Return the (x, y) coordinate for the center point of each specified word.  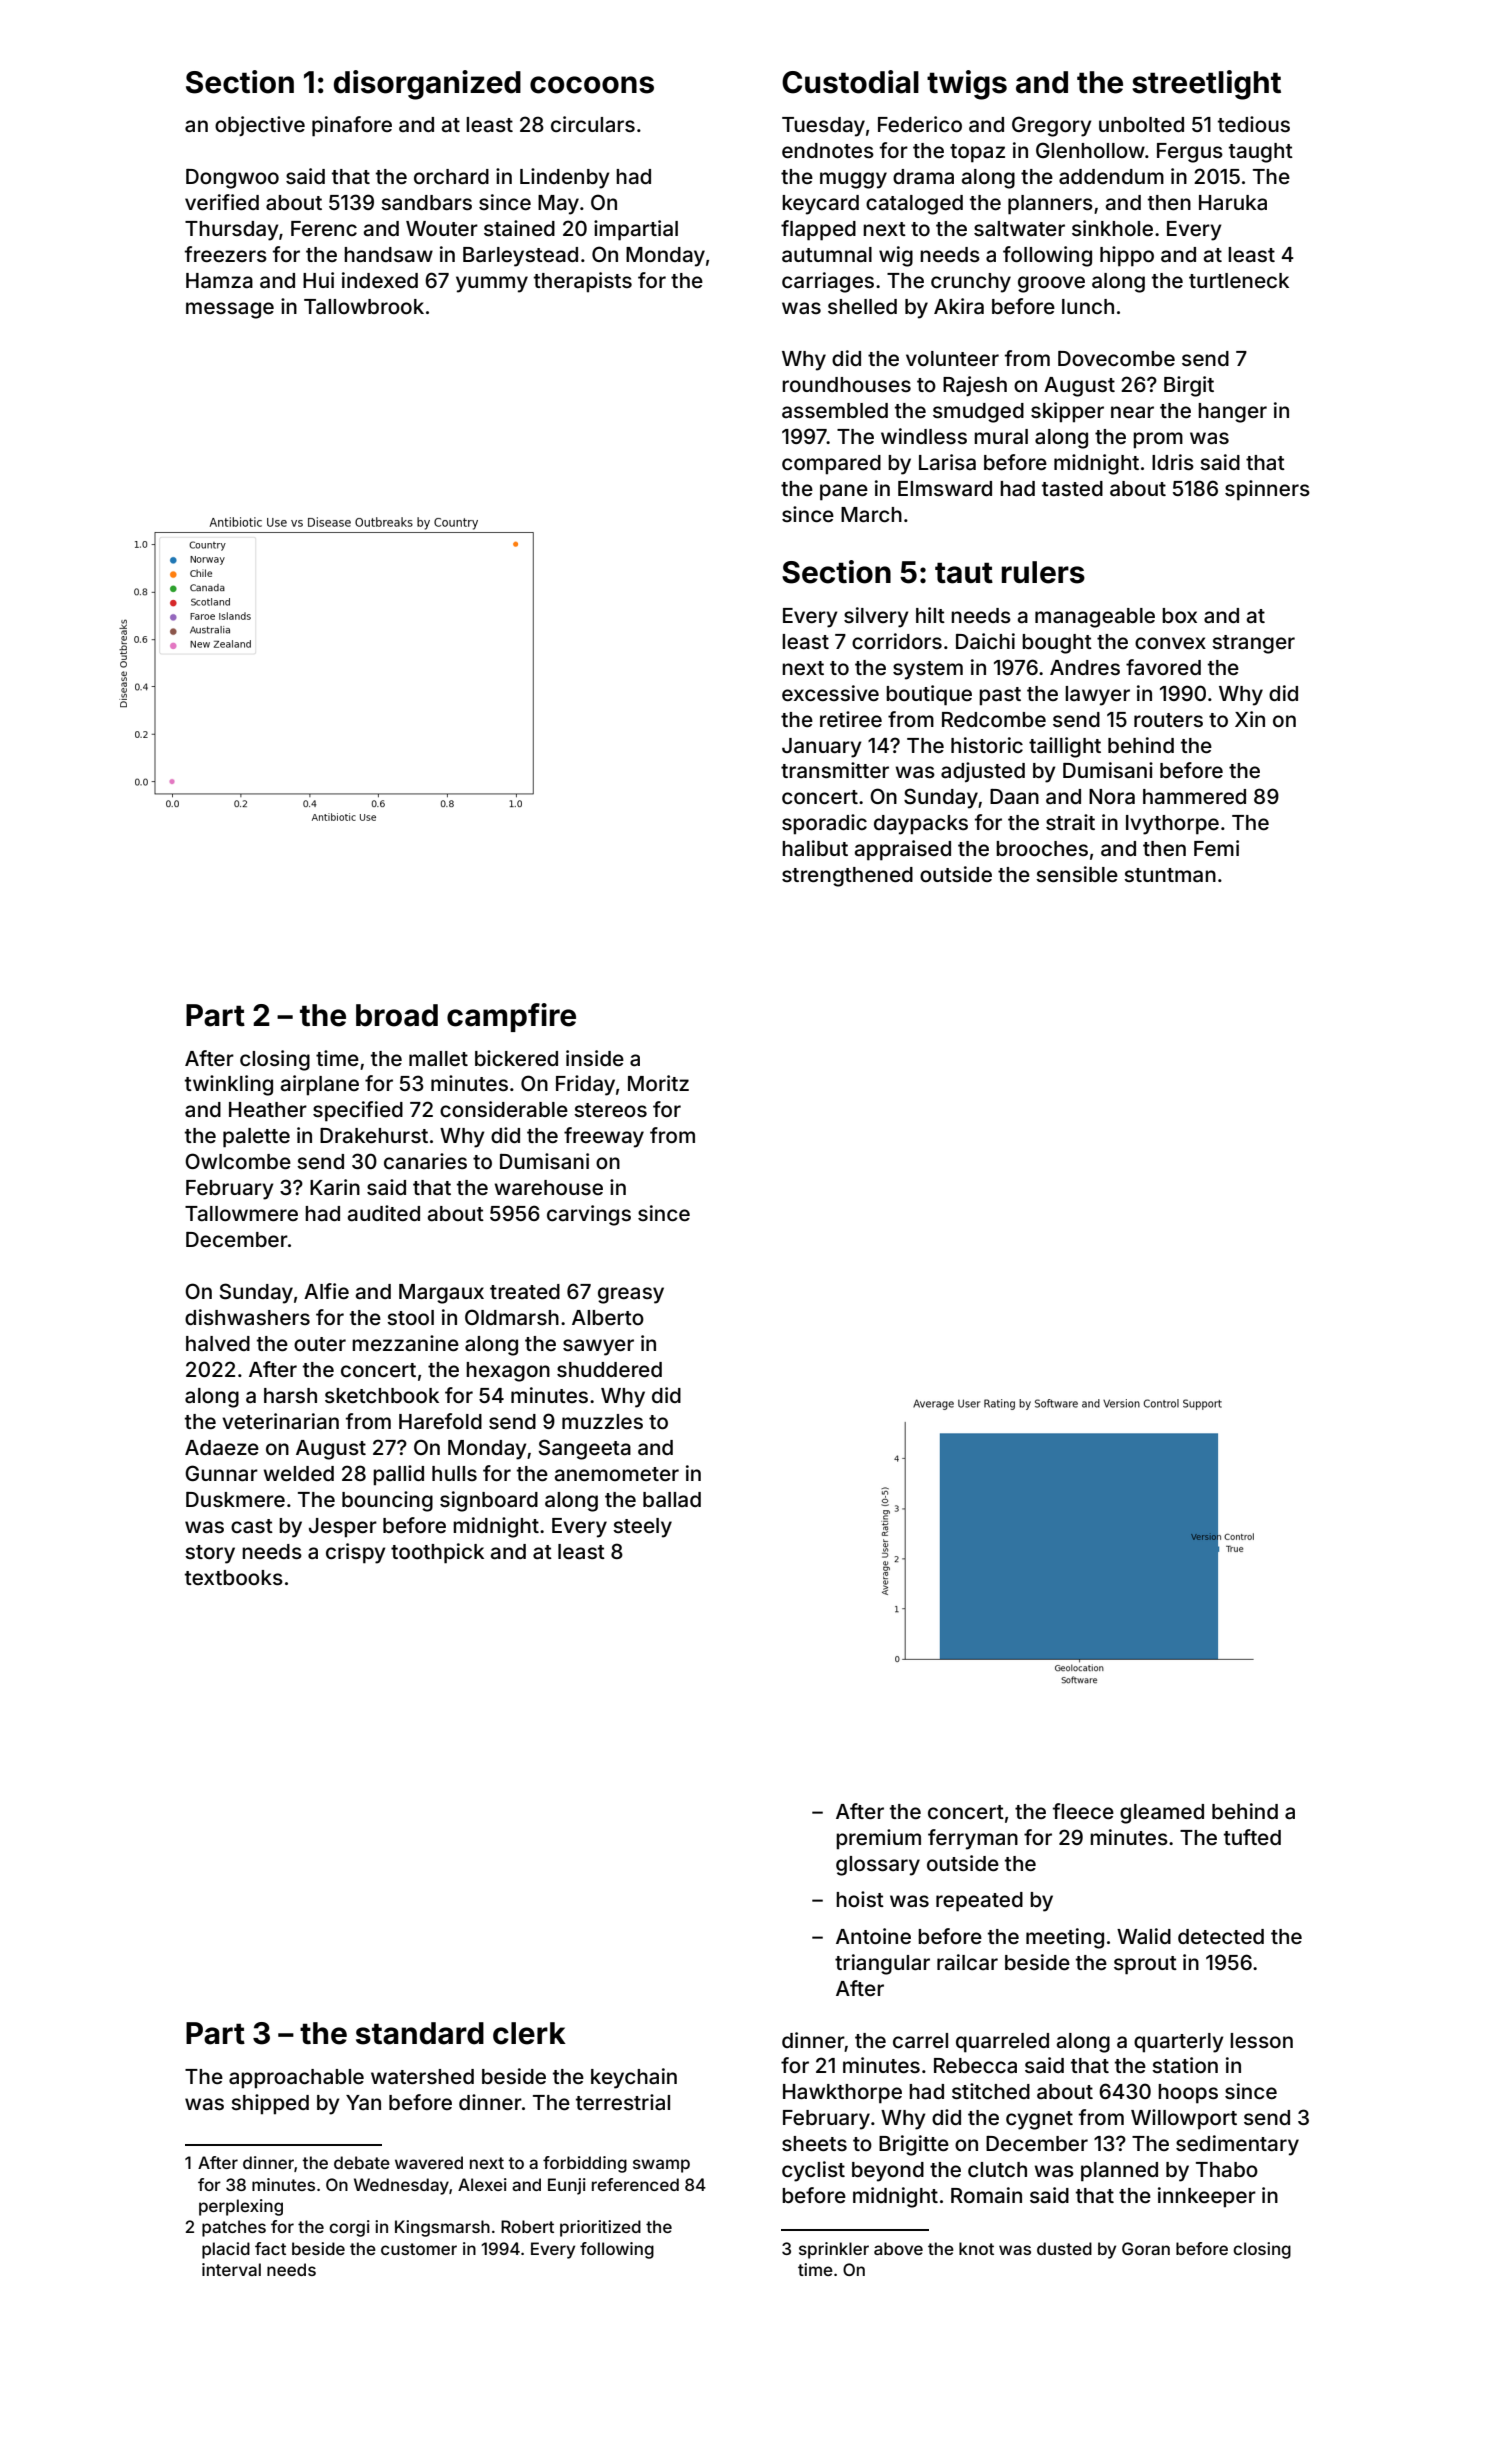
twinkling (229, 1085)
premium (878, 1839)
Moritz (658, 1083)
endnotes (828, 150)
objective (260, 126)
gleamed (1162, 1814)
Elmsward (945, 488)
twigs (967, 85)
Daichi (985, 641)
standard (420, 2033)
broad (397, 1015)
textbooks (234, 1577)
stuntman (1170, 875)
